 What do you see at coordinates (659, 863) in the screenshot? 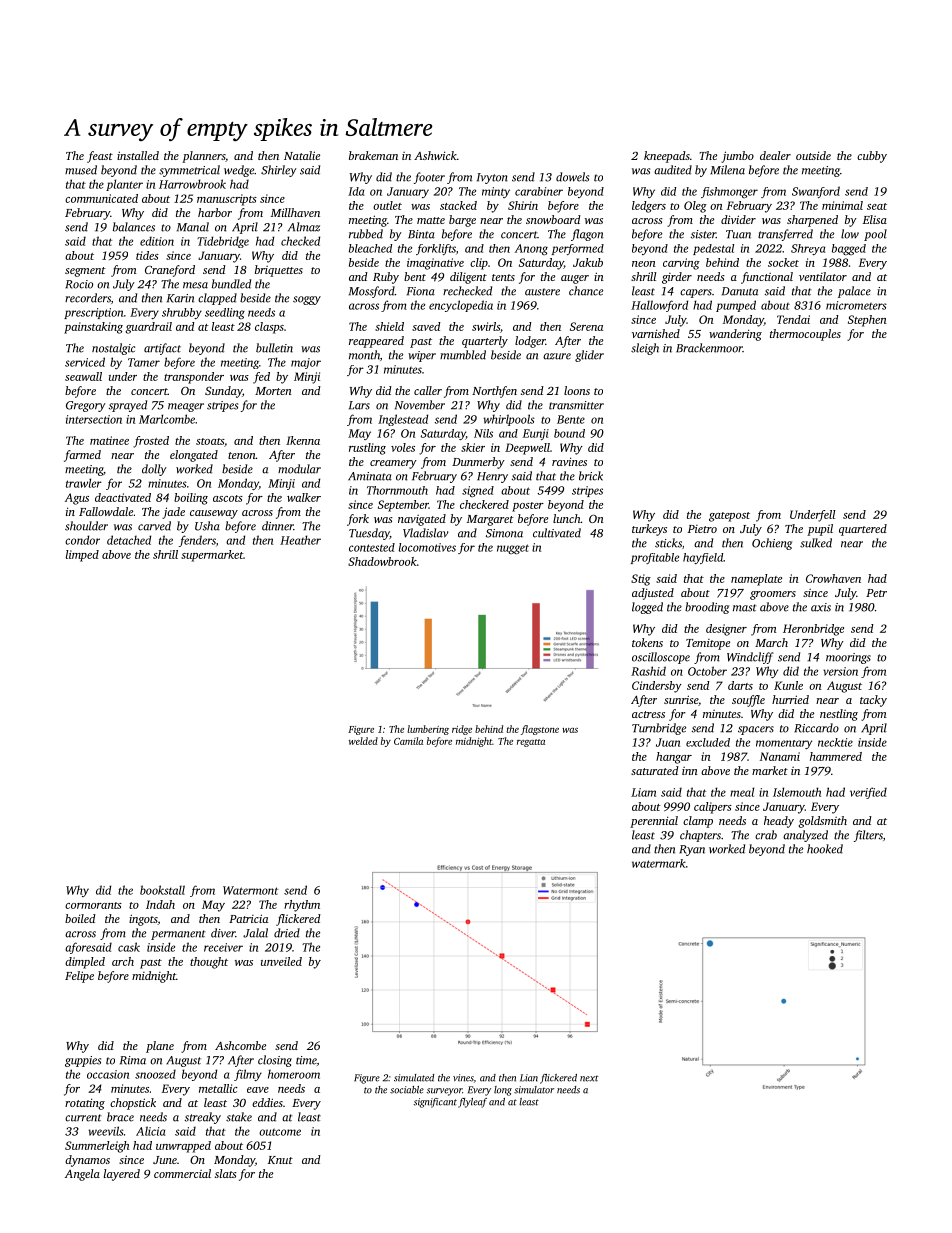
I see `watermark` at bounding box center [659, 863].
